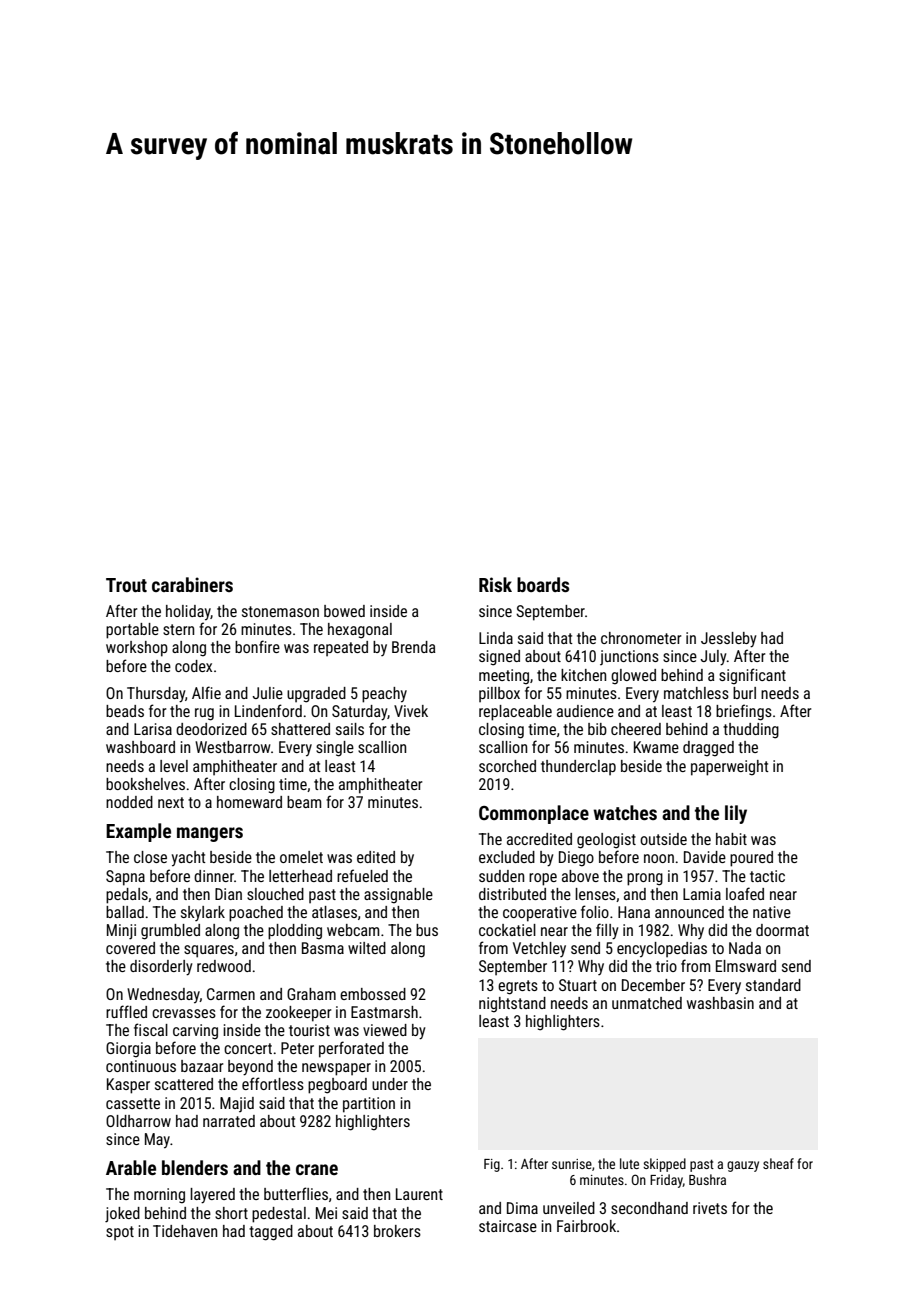 The image size is (924, 1314). What do you see at coordinates (231, 1213) in the image?
I see `short` at bounding box center [231, 1213].
